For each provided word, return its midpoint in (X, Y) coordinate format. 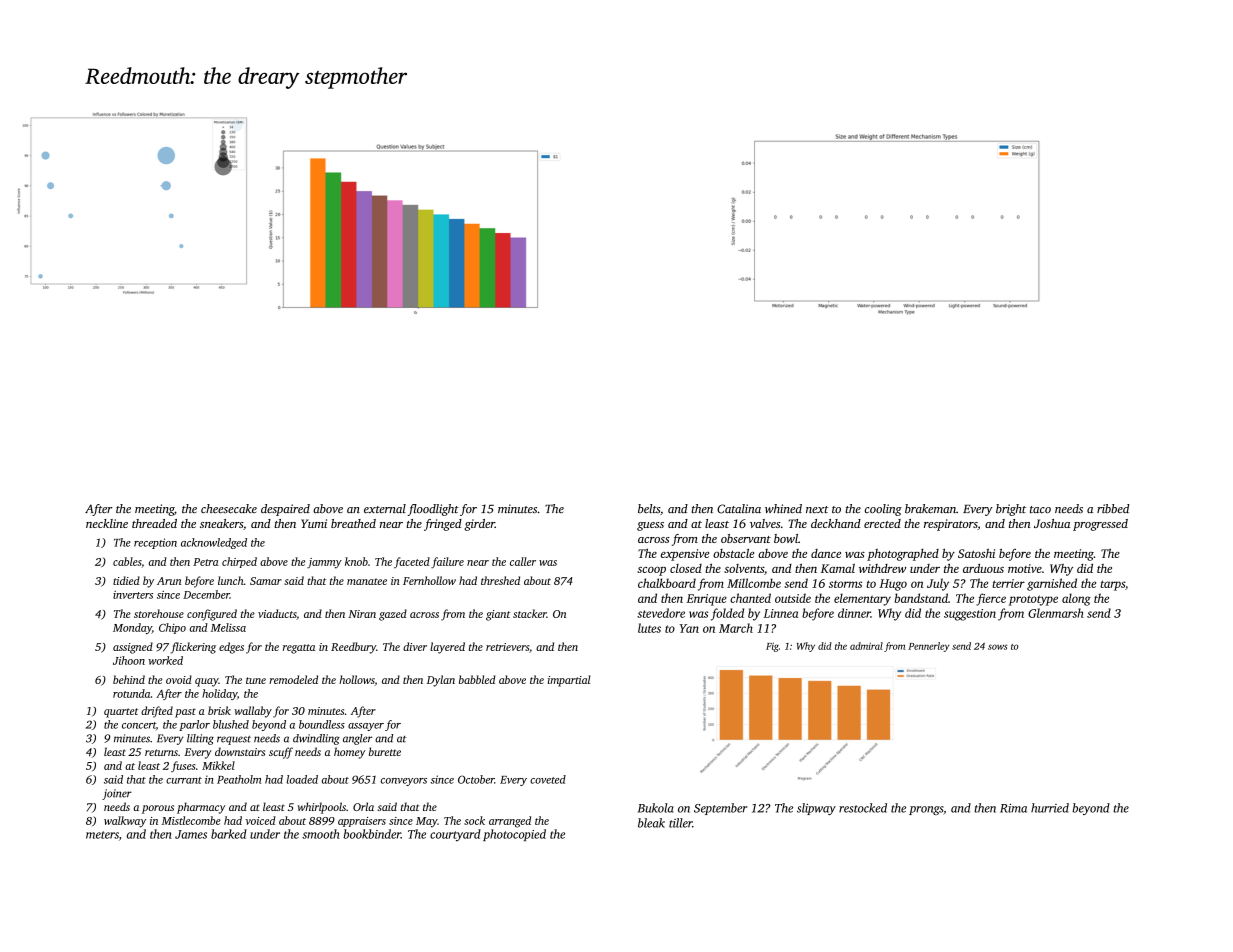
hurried (1050, 808)
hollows (357, 680)
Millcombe (754, 583)
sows (997, 647)
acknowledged (214, 543)
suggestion (970, 615)
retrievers (507, 647)
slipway (816, 809)
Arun (169, 581)
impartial (569, 681)
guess (650, 526)
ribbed (1113, 509)
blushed (231, 724)
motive (1025, 568)
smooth (321, 834)
